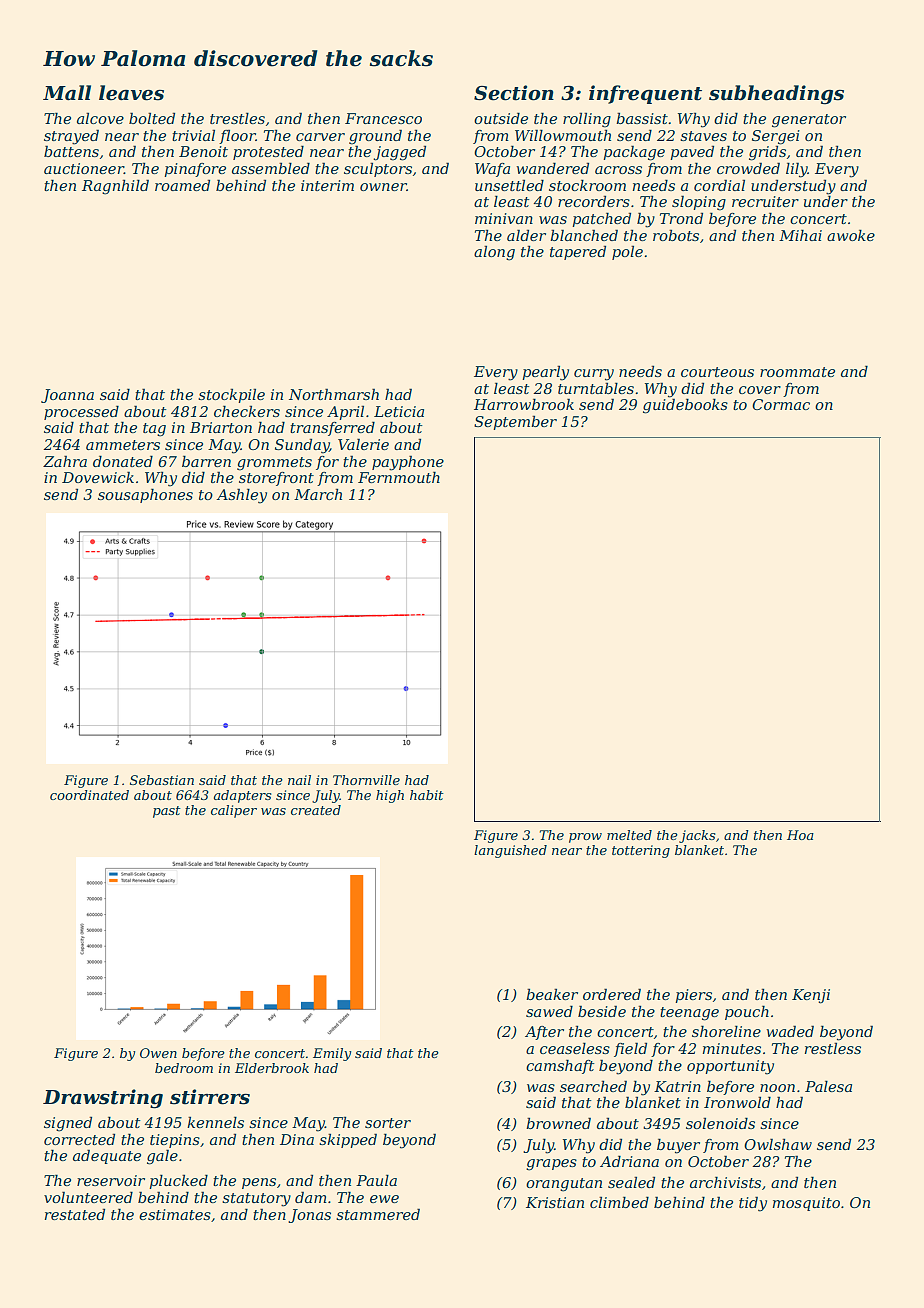 This document has width=924, height=1308. Describe the element at coordinates (828, 1086) in the document. I see `Palesa` at that location.
